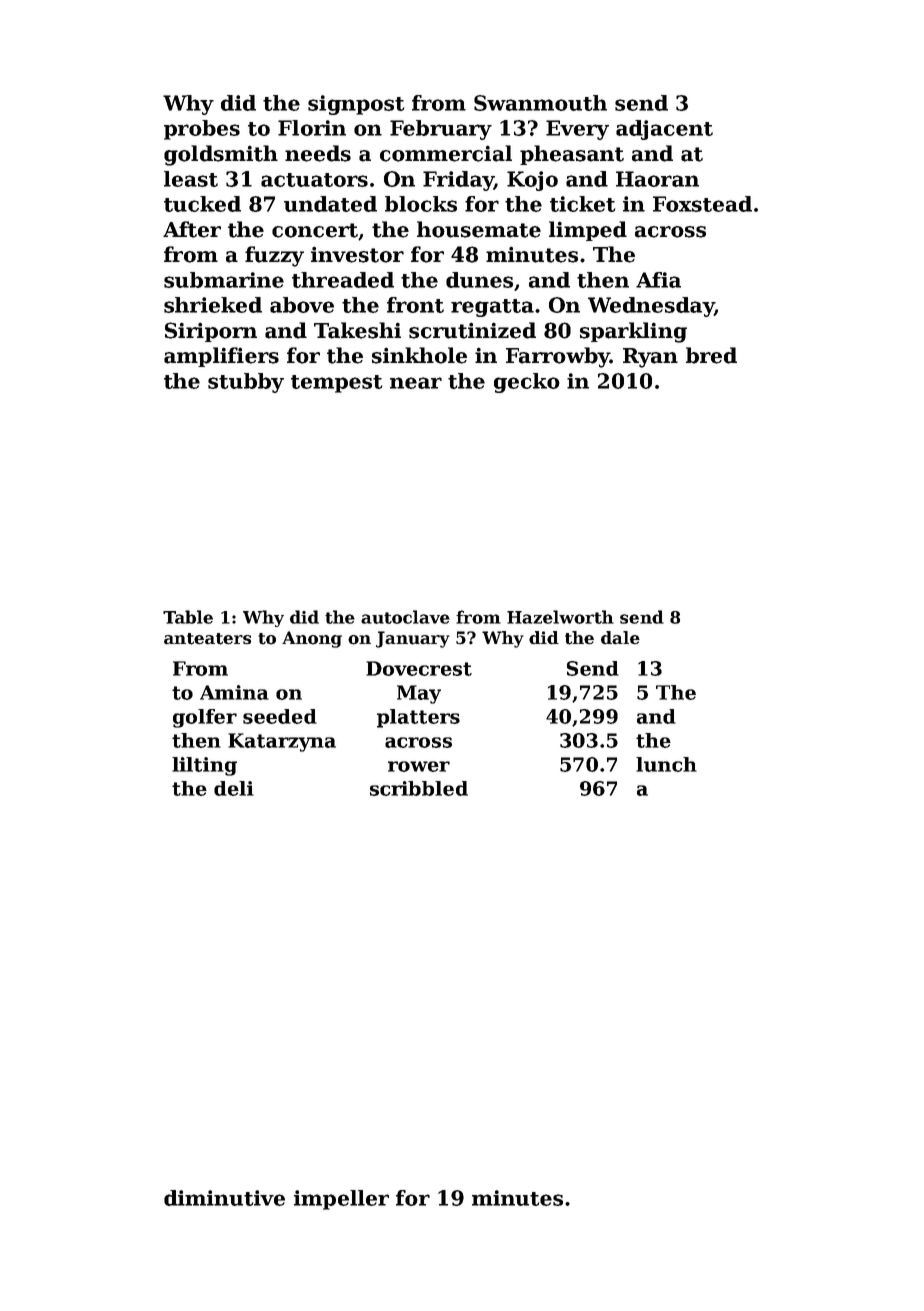 The width and height of the document is (924, 1311). I want to click on February, so click(441, 130).
